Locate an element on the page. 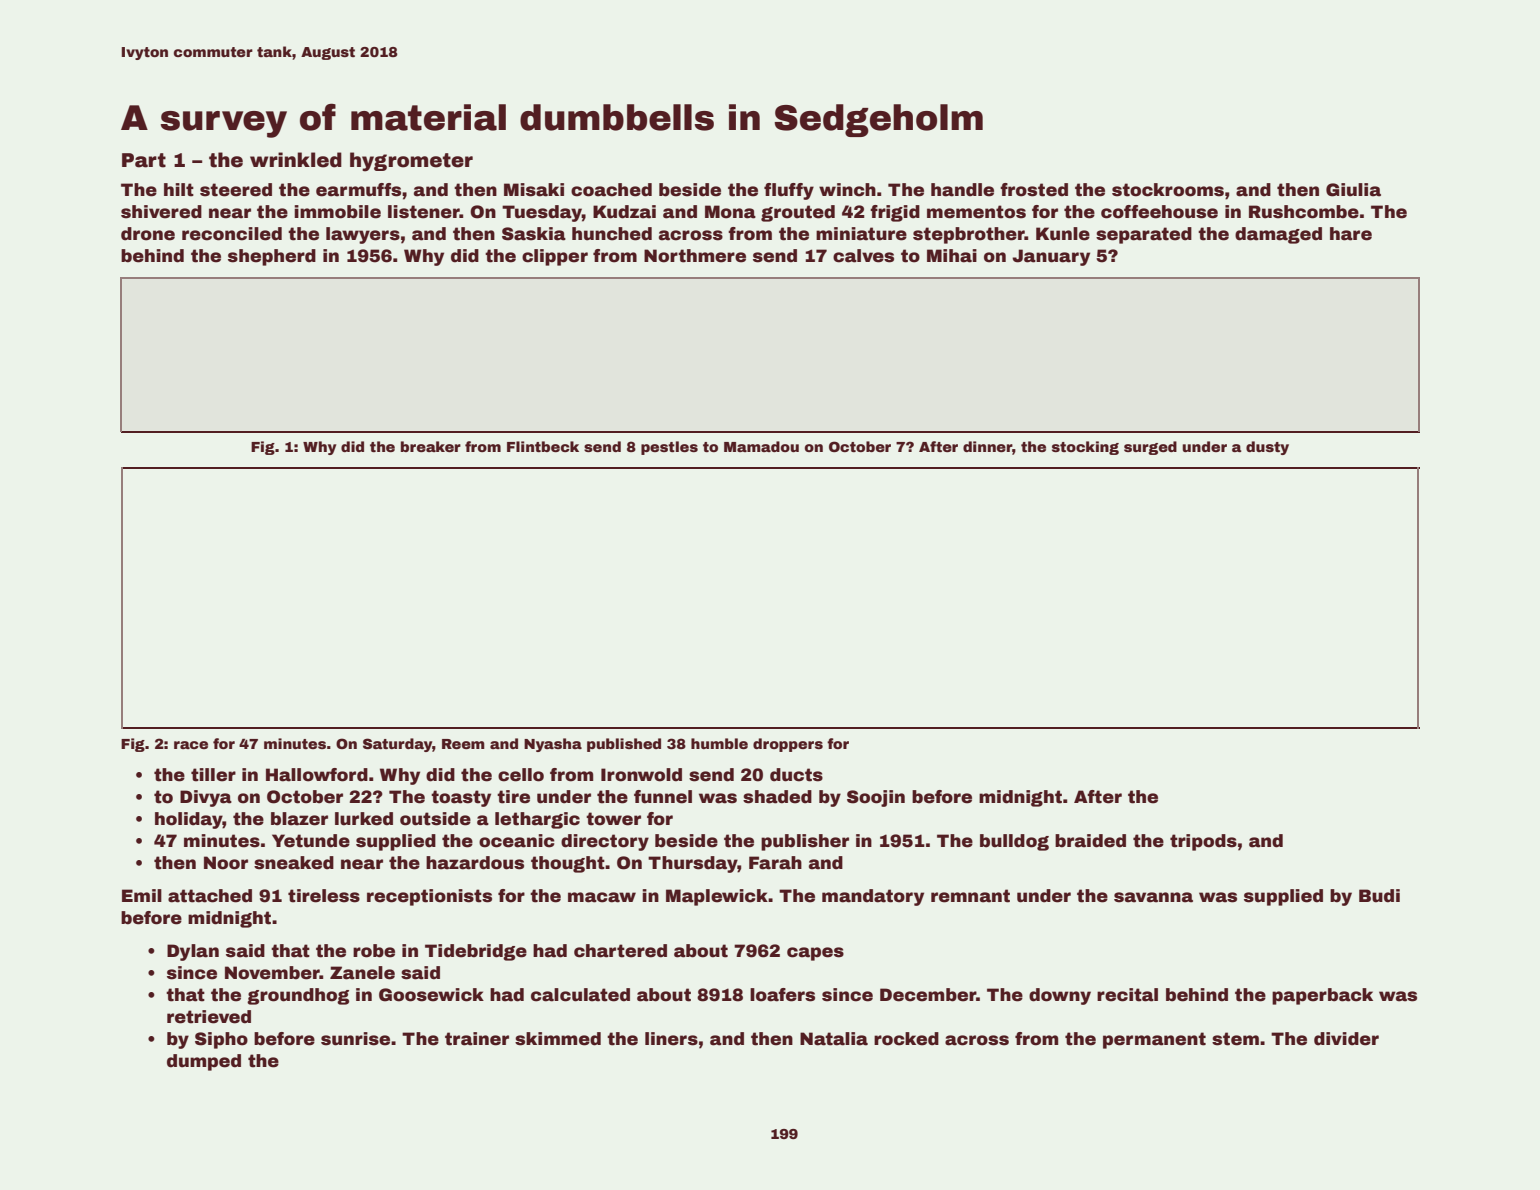  tripods is located at coordinates (1203, 842).
